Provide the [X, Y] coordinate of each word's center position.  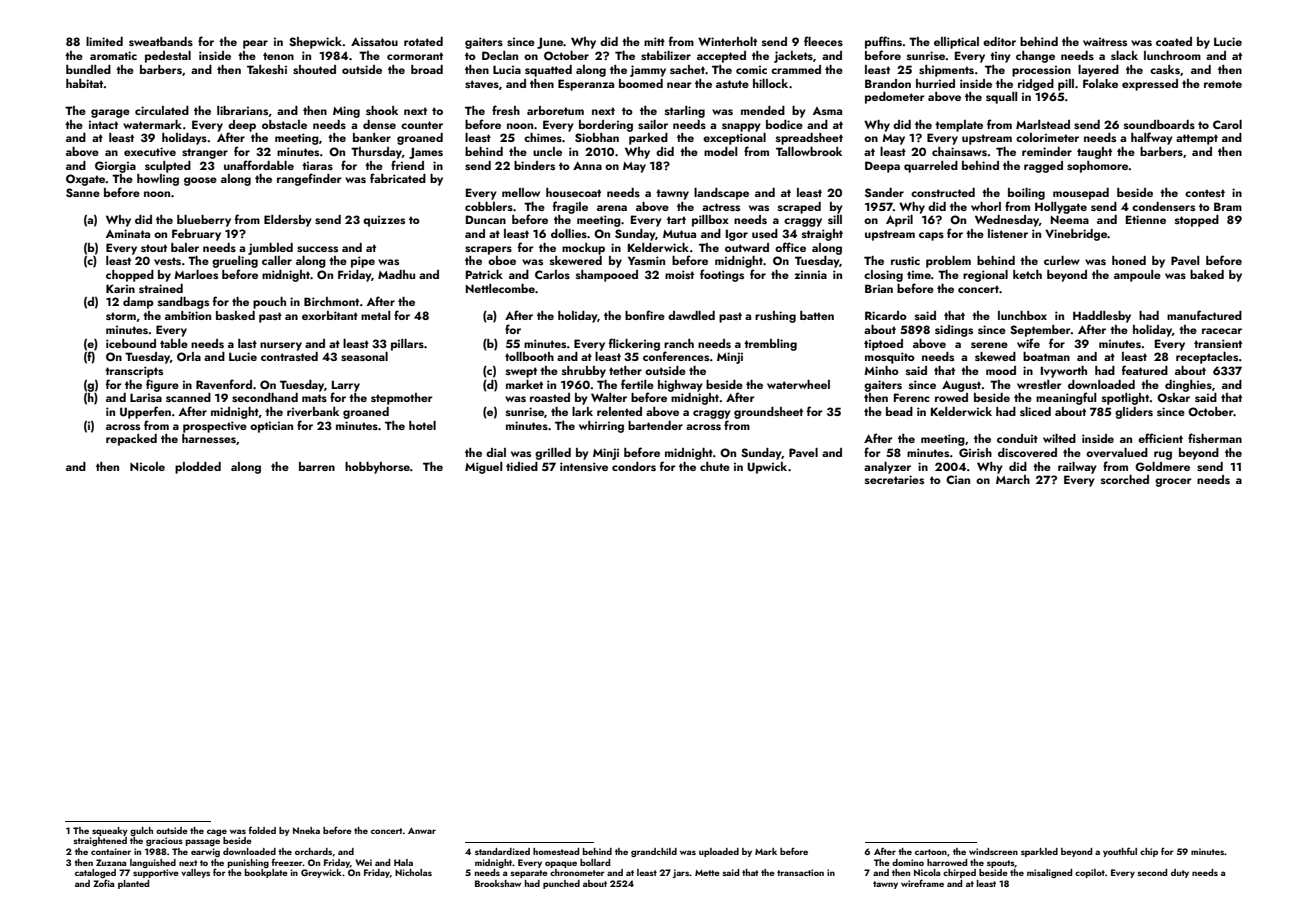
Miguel [484, 468]
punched [561, 884]
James [426, 153]
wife [1028, 343]
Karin [120, 288]
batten [817, 315]
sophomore [1097, 167]
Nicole [147, 466]
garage [110, 113]
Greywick [321, 873]
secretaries [894, 479]
